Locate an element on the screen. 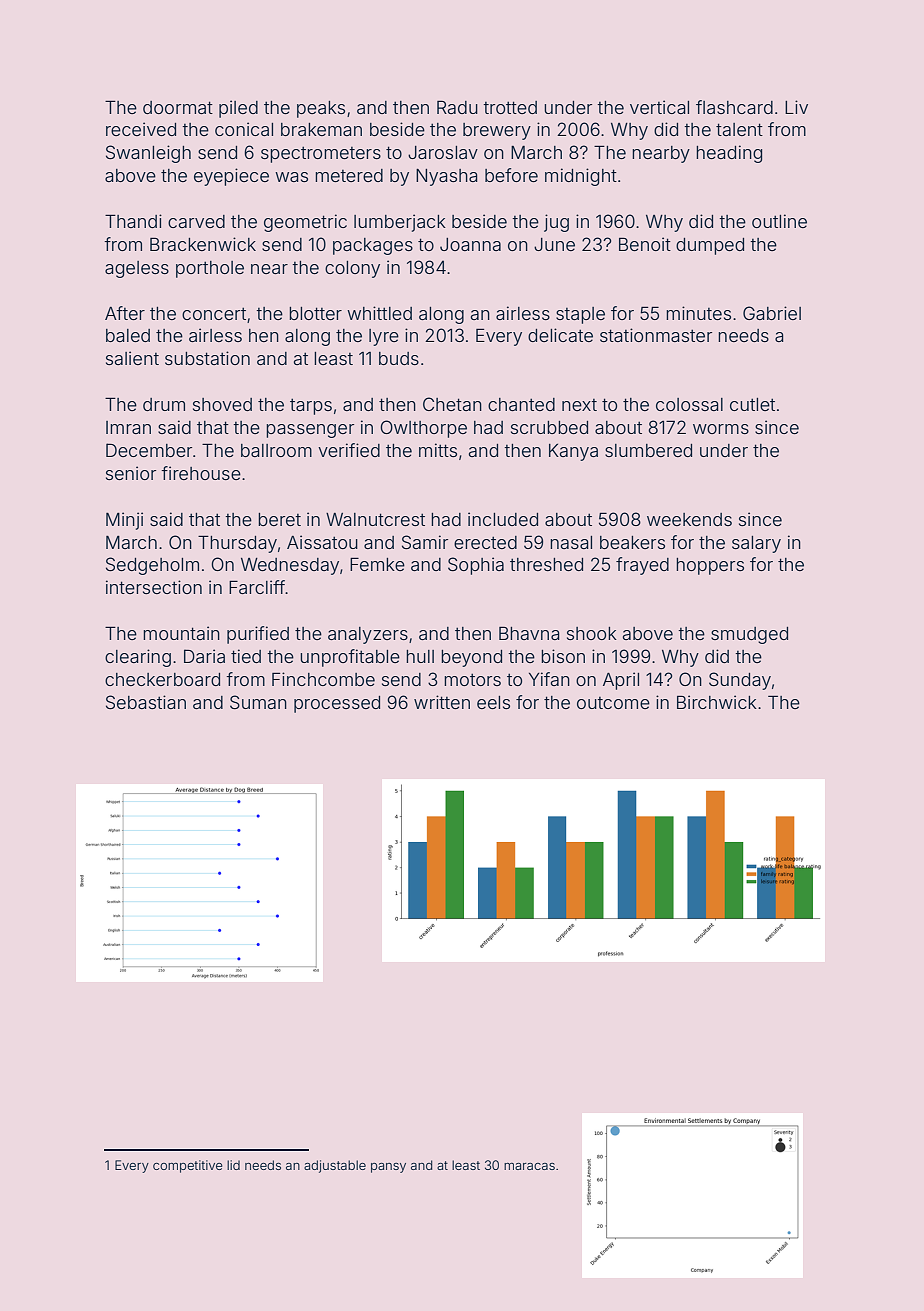  Femke is located at coordinates (377, 564).
